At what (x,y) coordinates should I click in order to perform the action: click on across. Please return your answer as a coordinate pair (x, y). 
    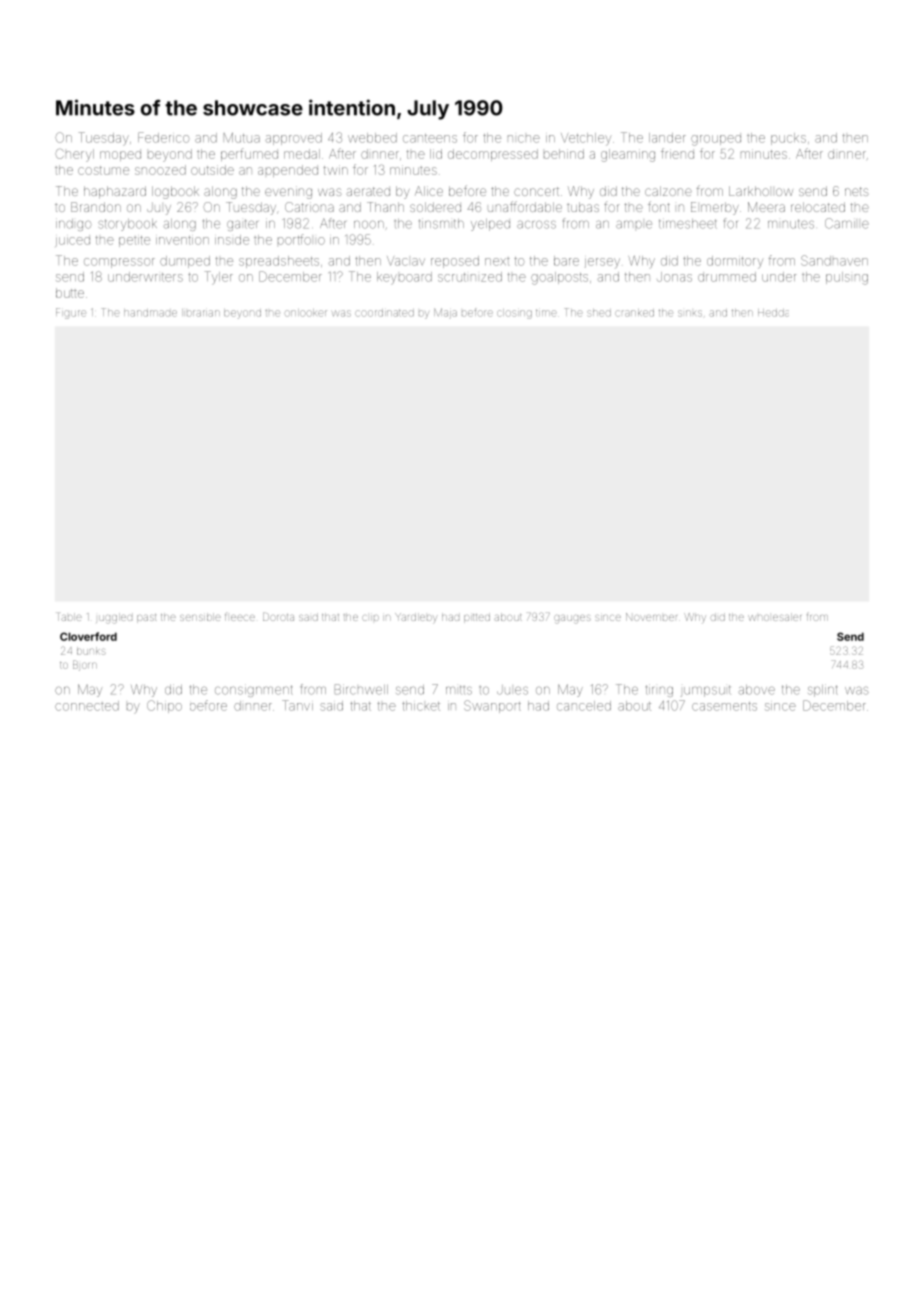
    Looking at the image, I should click on (536, 224).
